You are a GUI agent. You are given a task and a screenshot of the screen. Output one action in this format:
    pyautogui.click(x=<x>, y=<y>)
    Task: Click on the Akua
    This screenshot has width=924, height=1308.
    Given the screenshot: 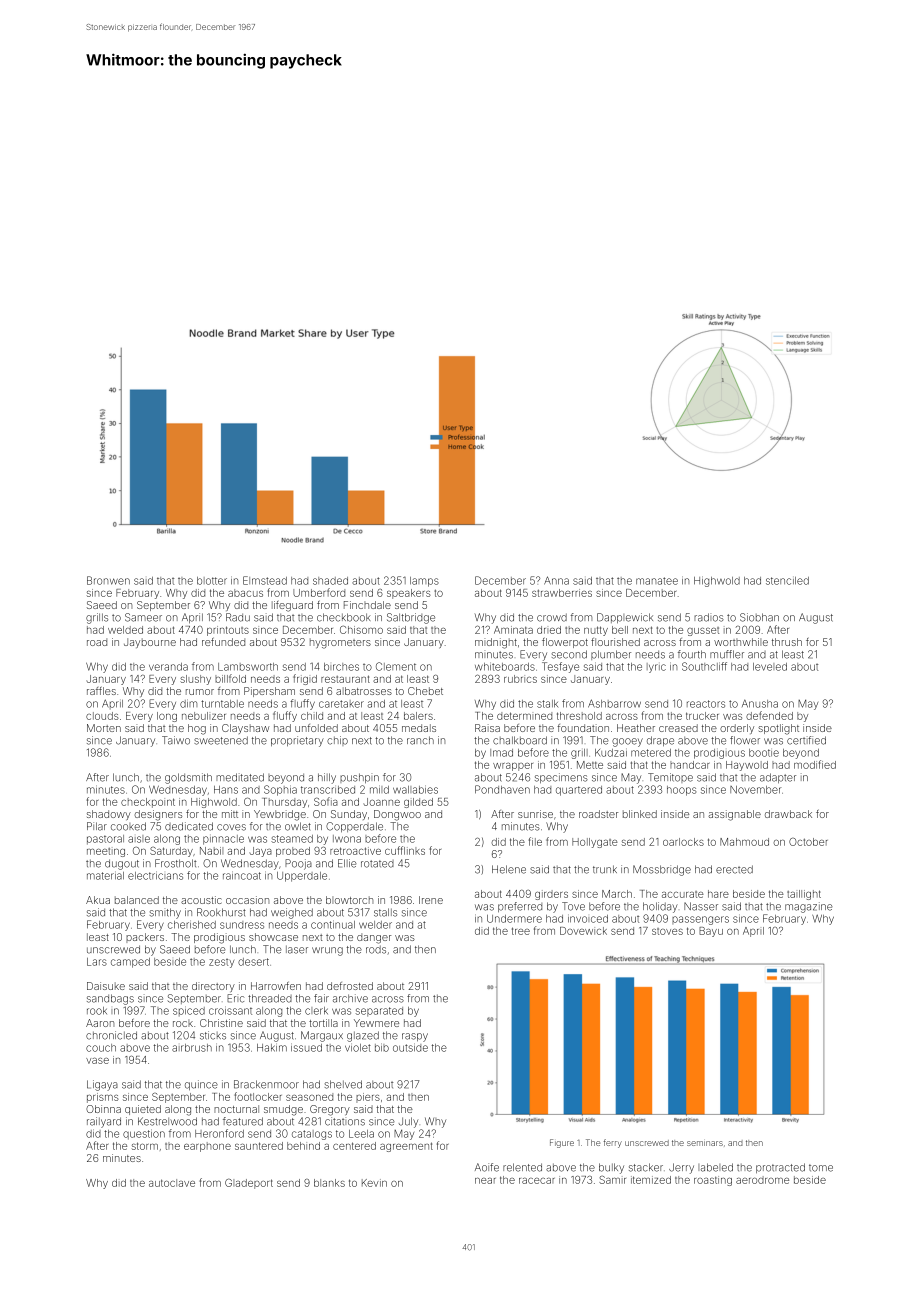 What is the action you would take?
    pyautogui.click(x=98, y=900)
